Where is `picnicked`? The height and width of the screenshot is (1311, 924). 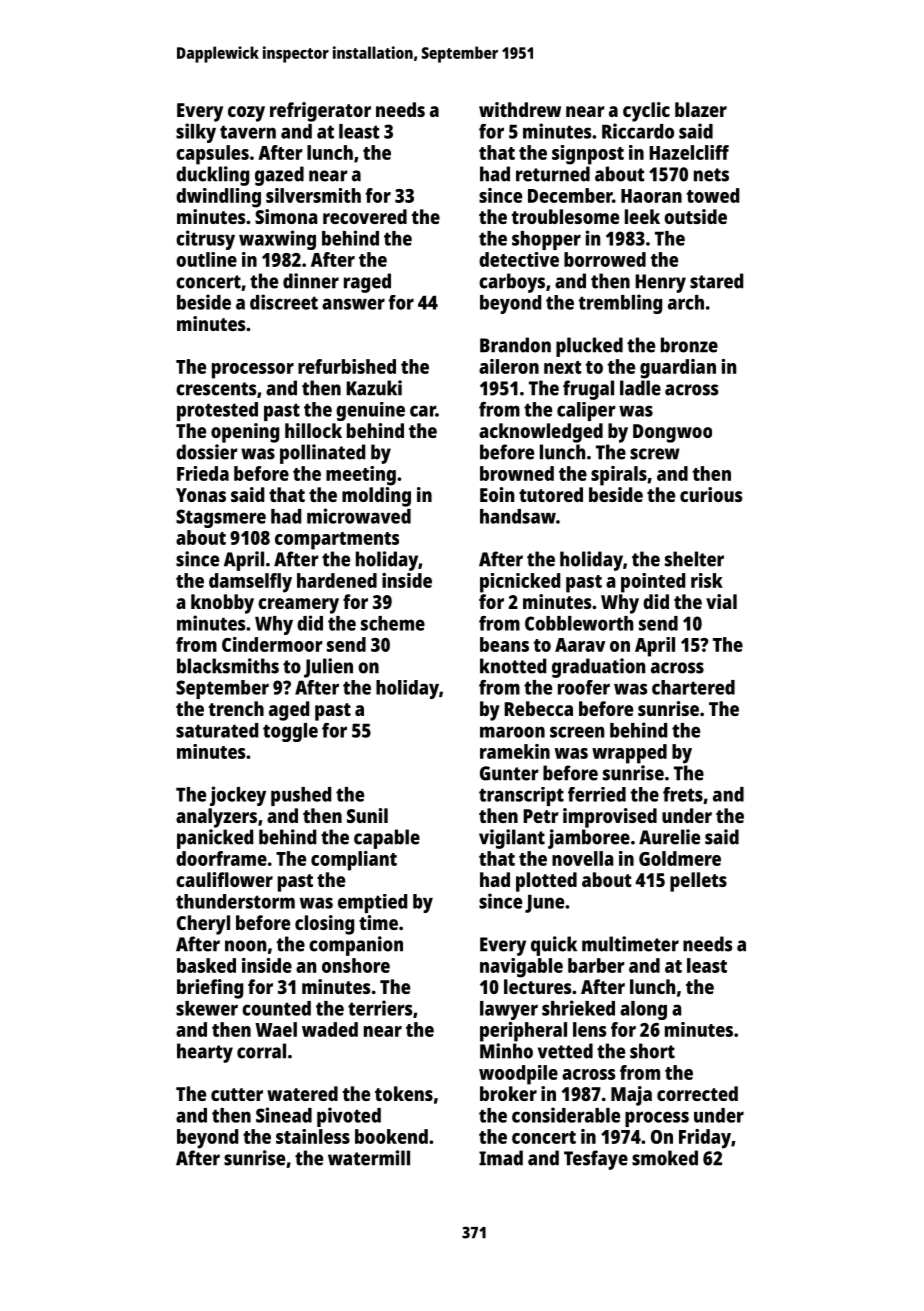 picnicked is located at coordinates (520, 583).
